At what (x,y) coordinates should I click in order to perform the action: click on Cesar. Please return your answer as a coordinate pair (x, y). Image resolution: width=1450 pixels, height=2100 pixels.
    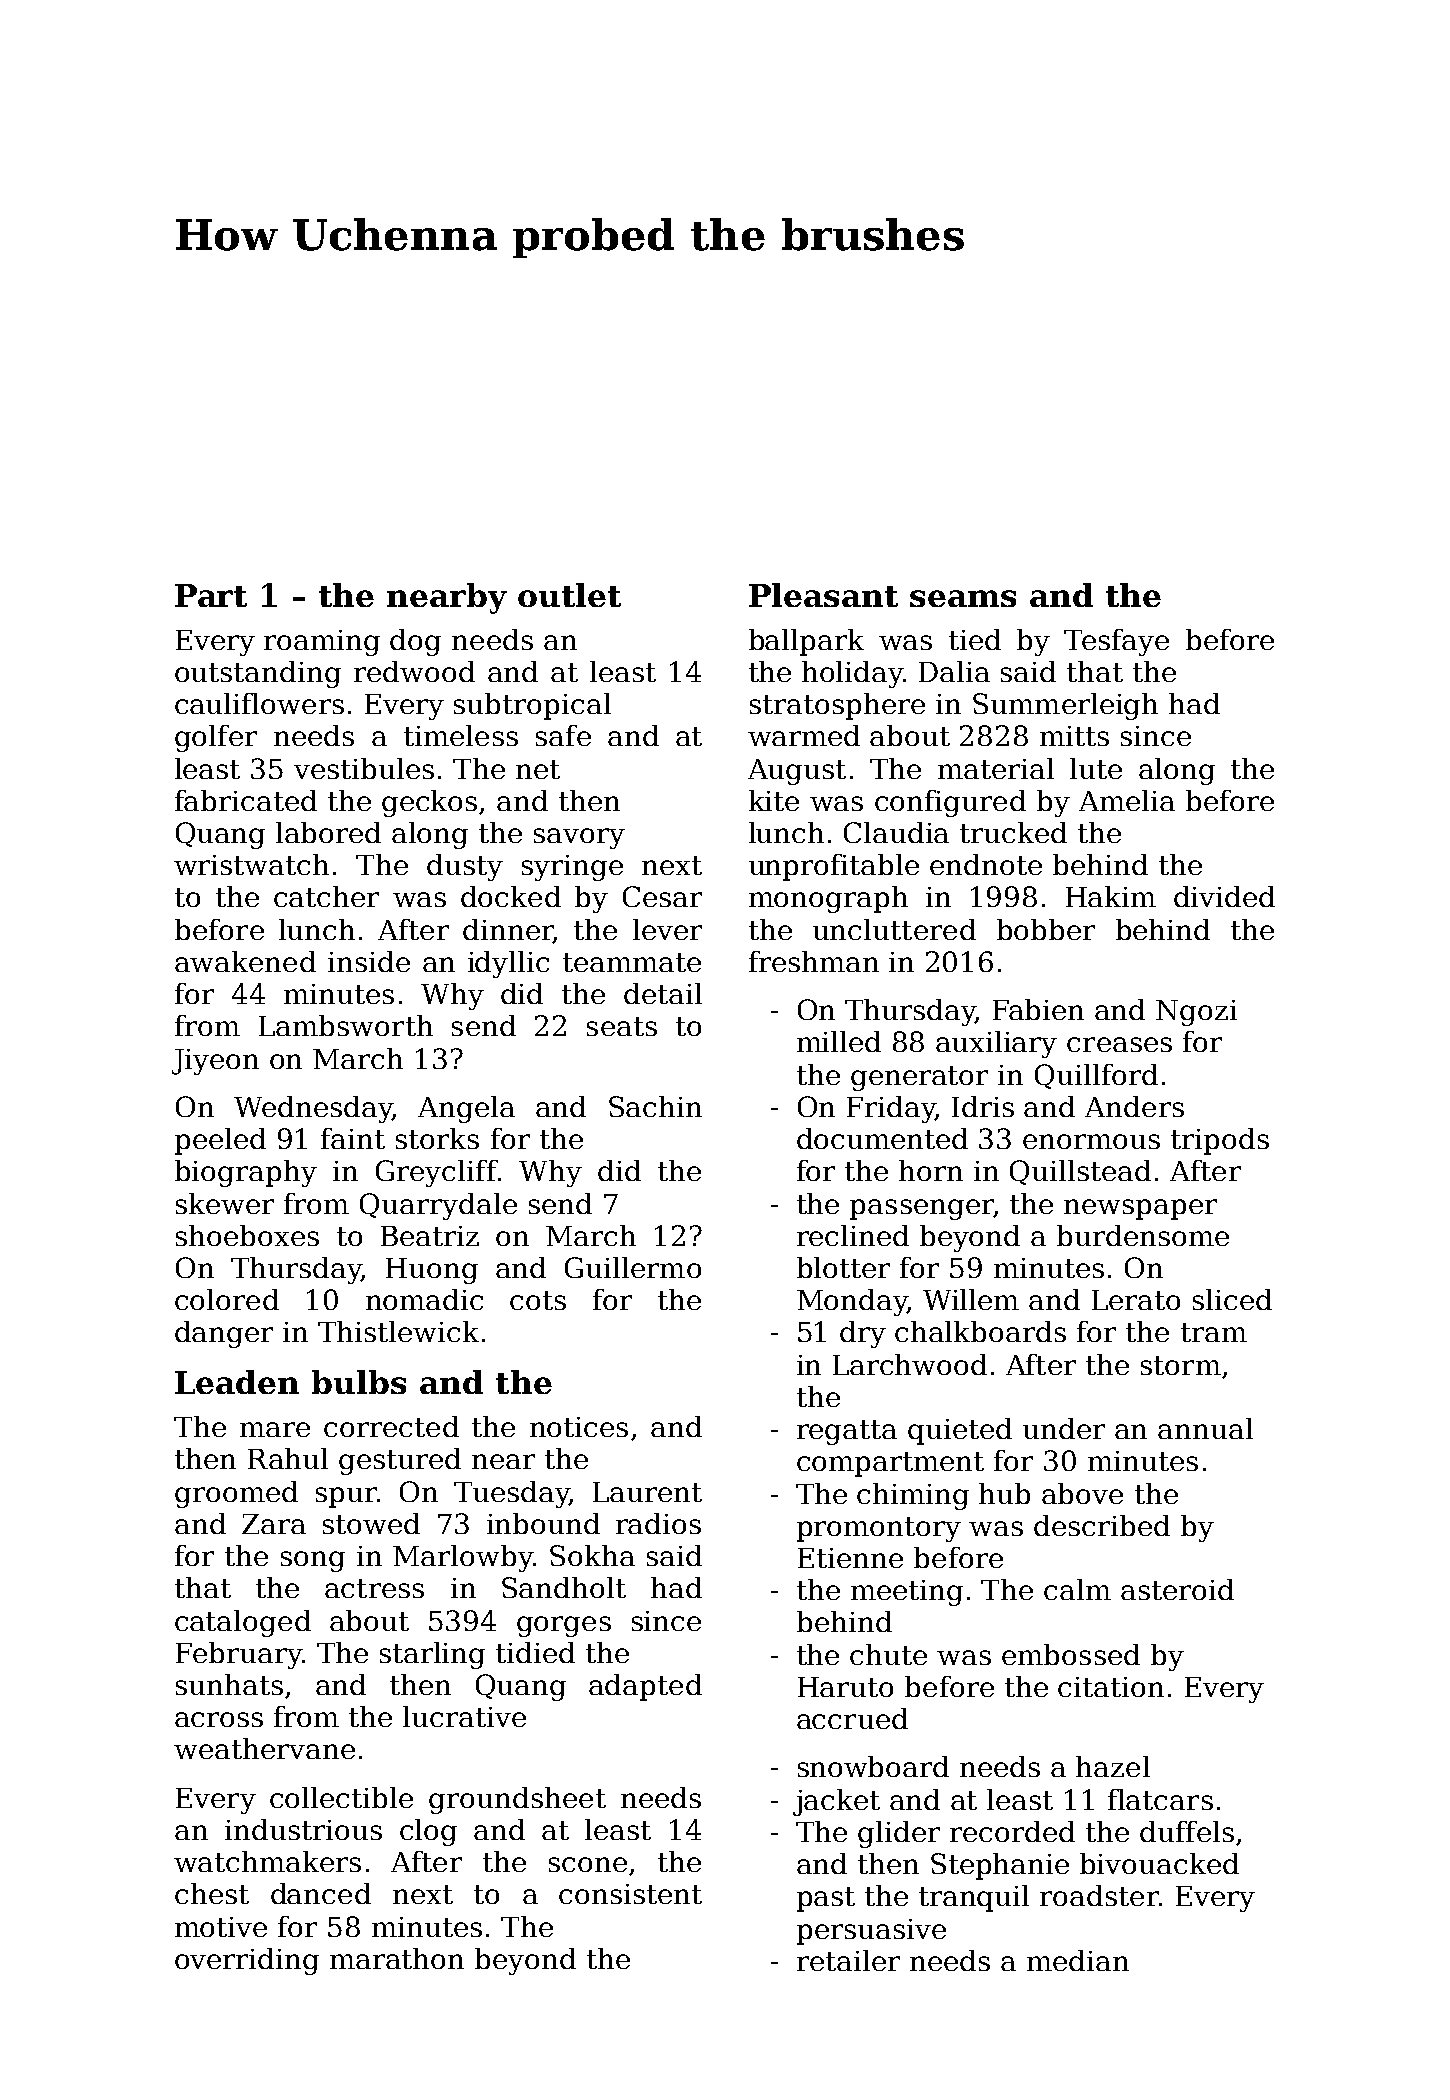
    Looking at the image, I should click on (662, 896).
